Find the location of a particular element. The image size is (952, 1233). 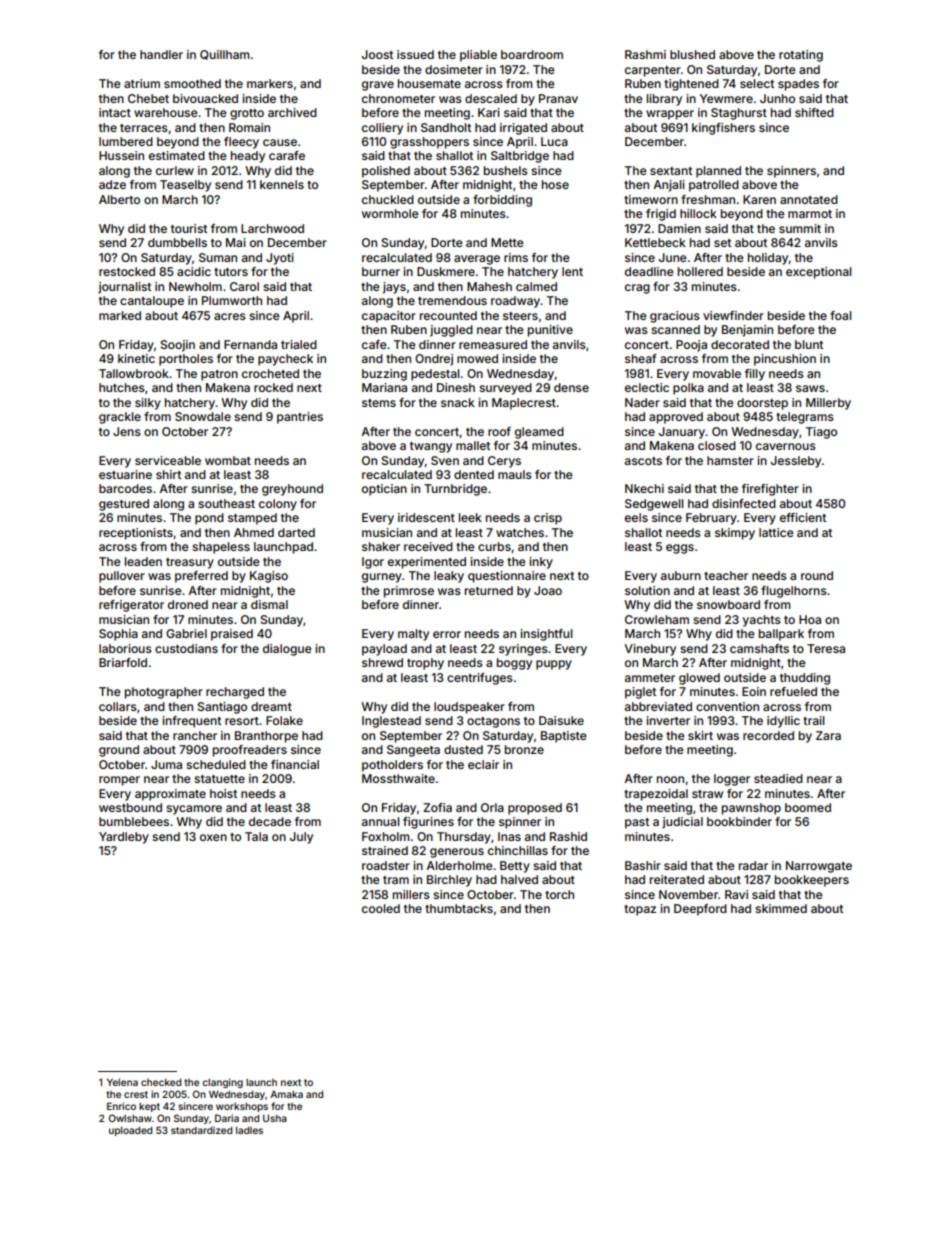

Usha is located at coordinates (275, 1118).
